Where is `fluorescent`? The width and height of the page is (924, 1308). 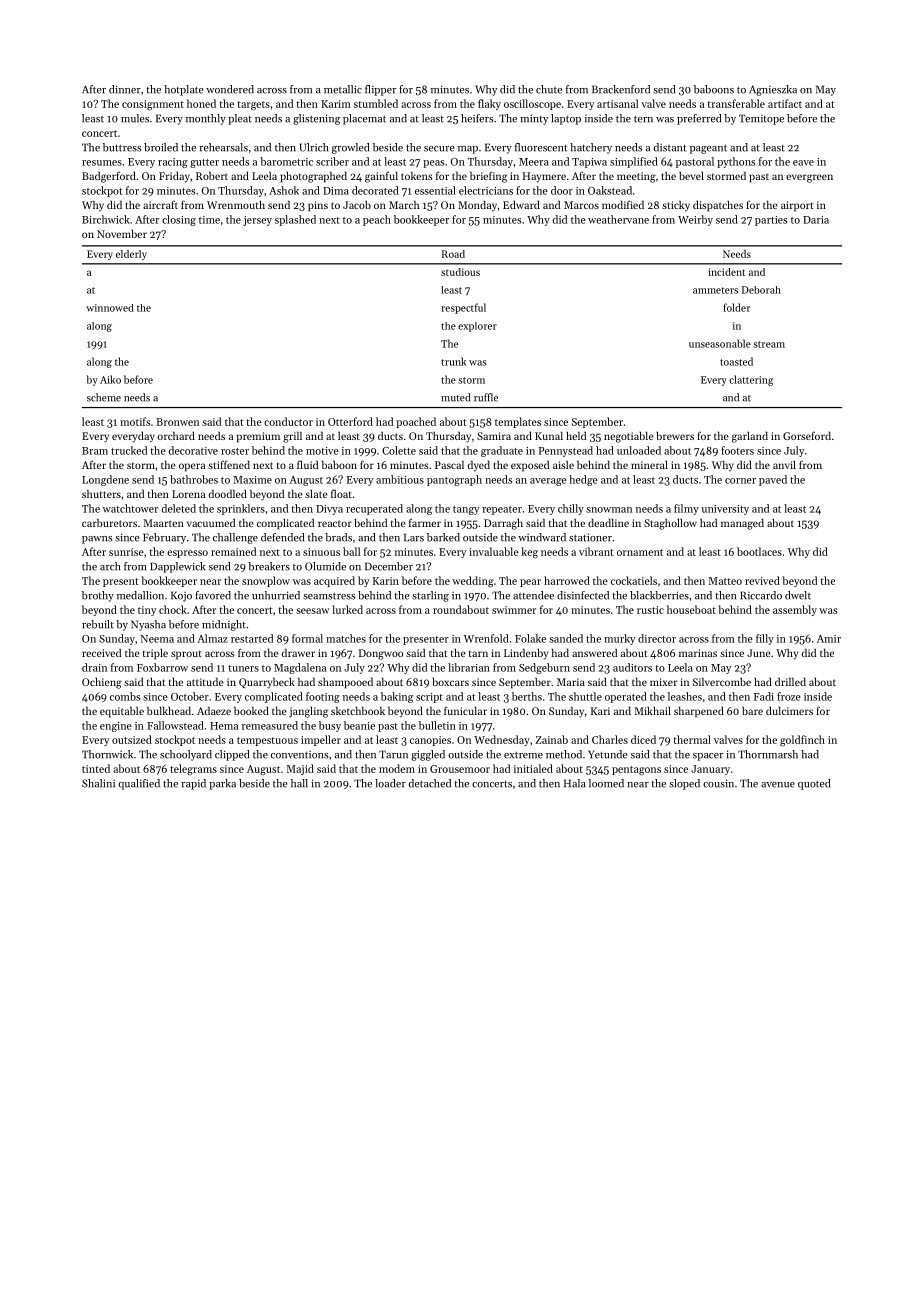 fluorescent is located at coordinates (541, 147).
